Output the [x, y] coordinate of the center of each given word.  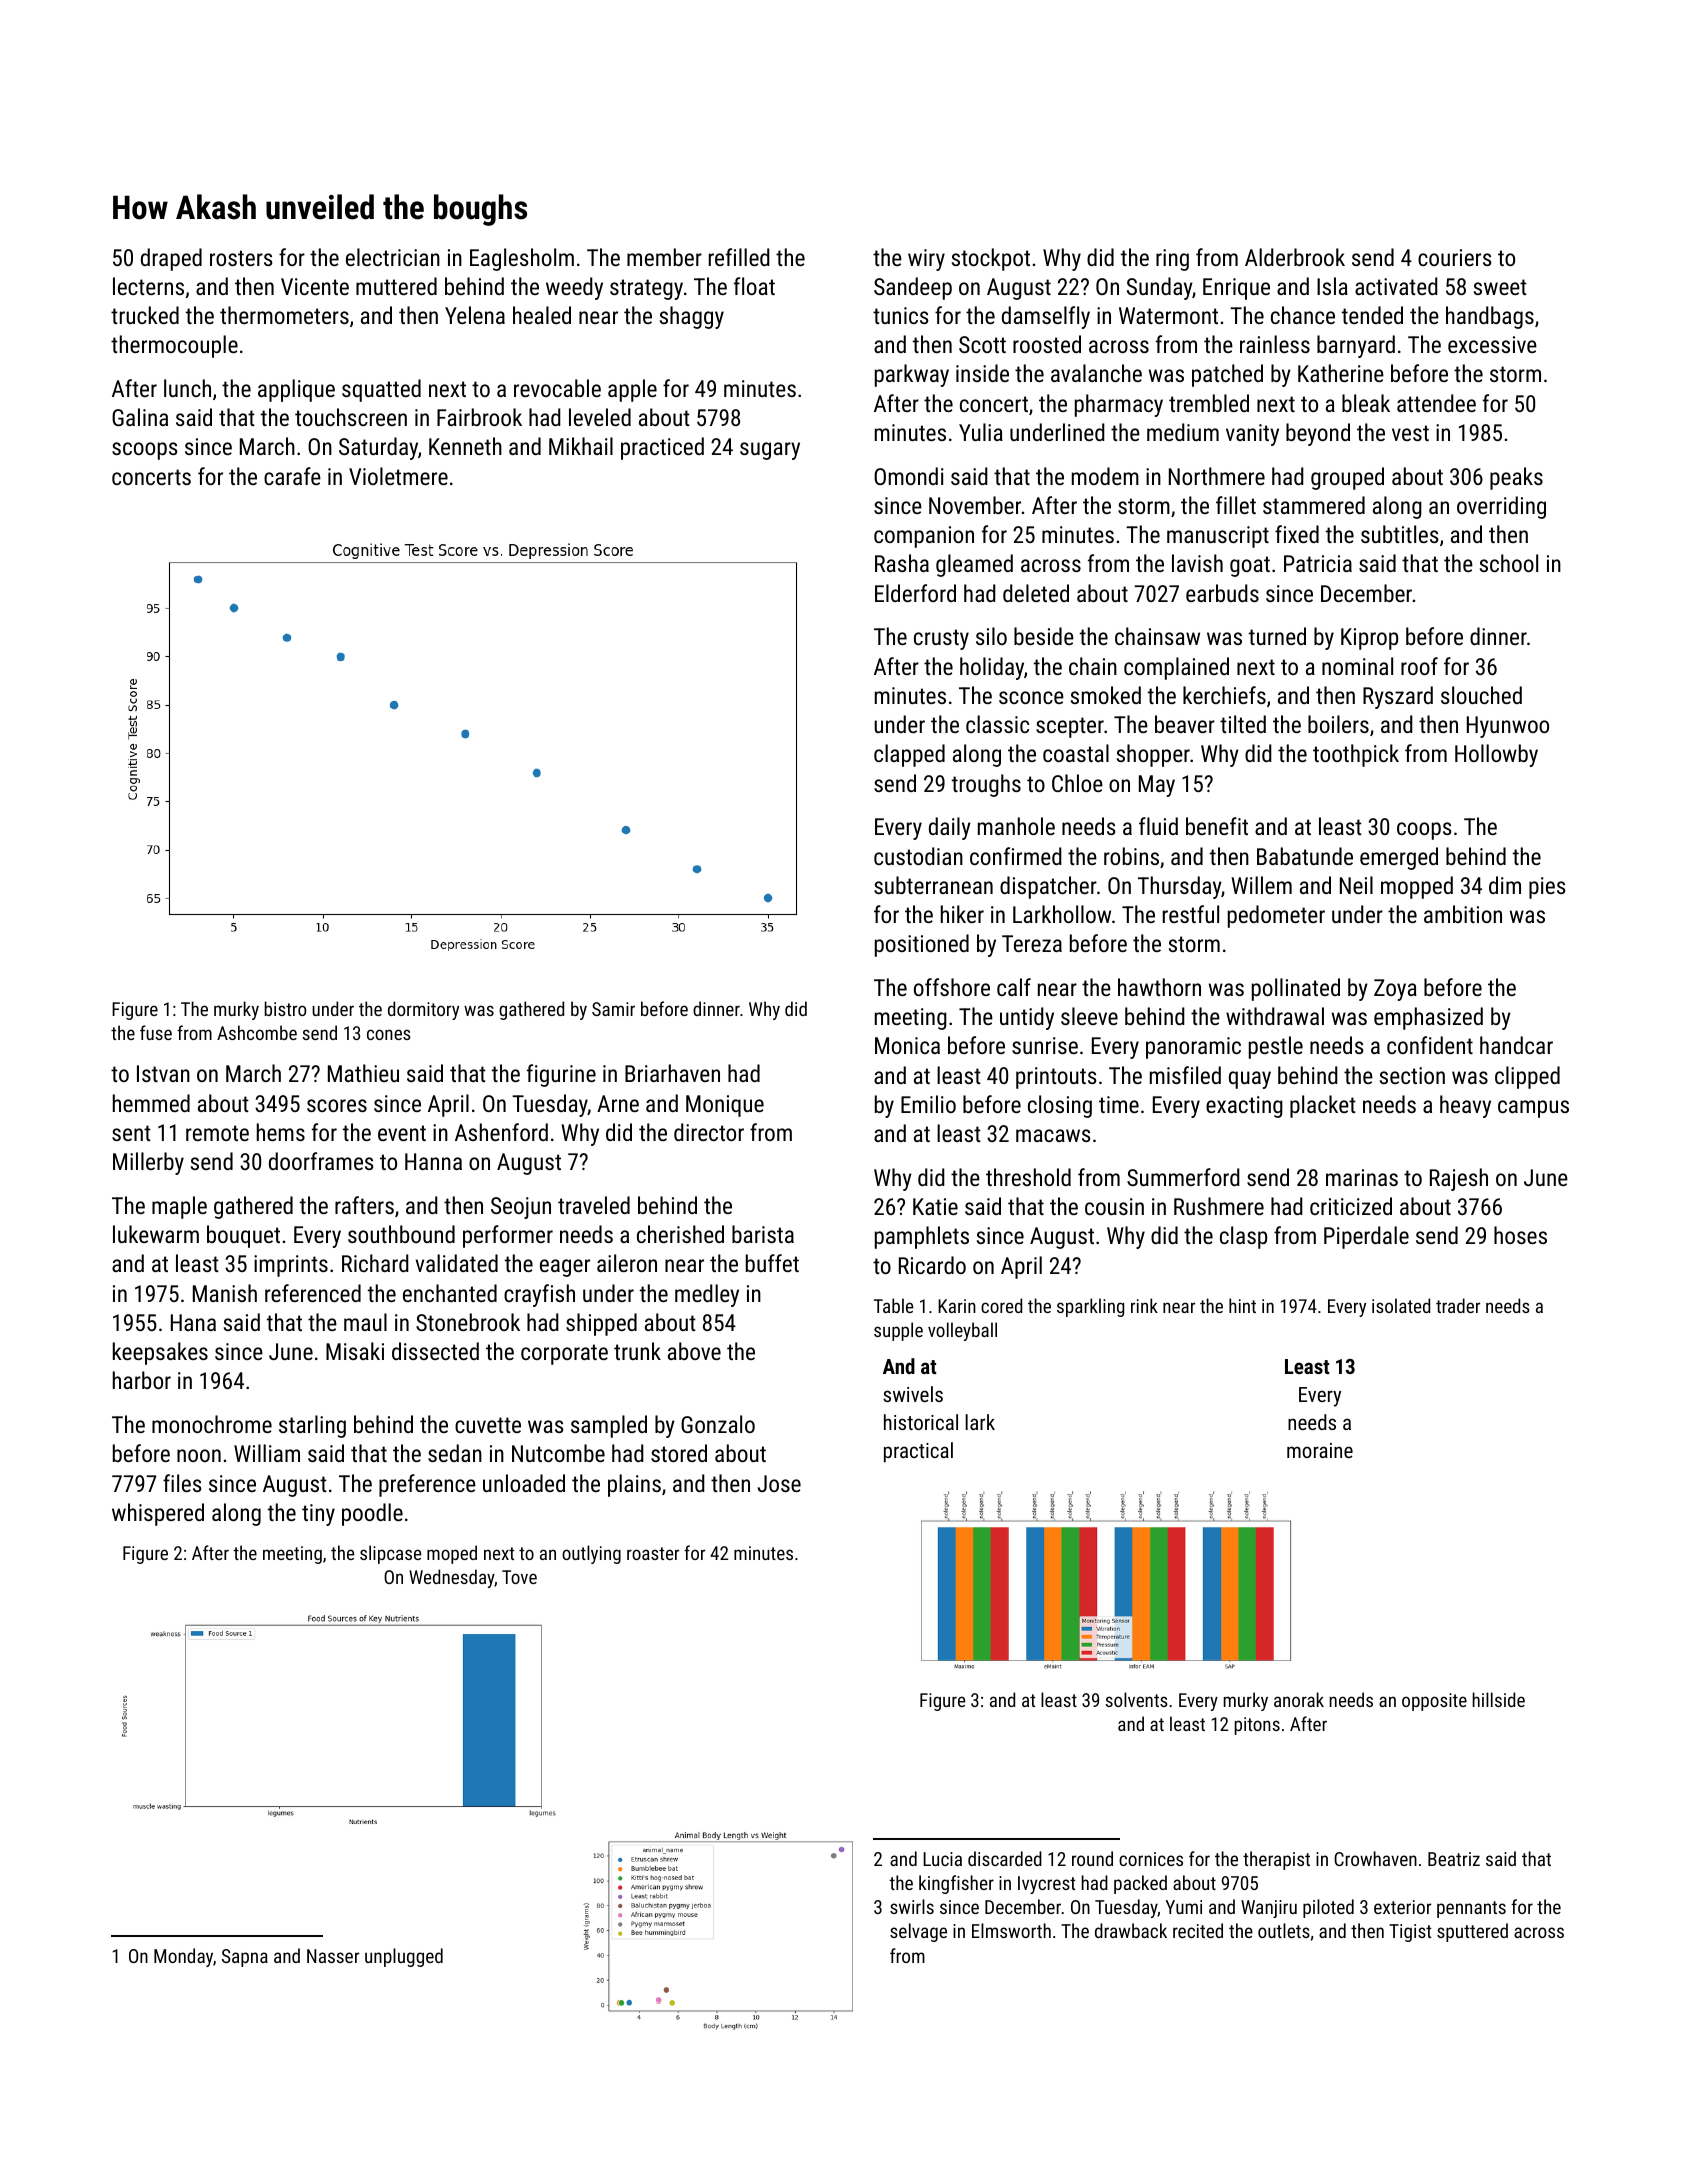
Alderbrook [1295, 257]
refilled [739, 257]
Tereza [1032, 943]
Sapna [245, 1958]
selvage [918, 1932]
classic [997, 724]
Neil [1356, 885]
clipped [1527, 1077]
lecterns [148, 286]
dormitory [423, 1010]
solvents [1136, 1699]
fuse [156, 1032]
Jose [779, 1483]
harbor [142, 1380]
